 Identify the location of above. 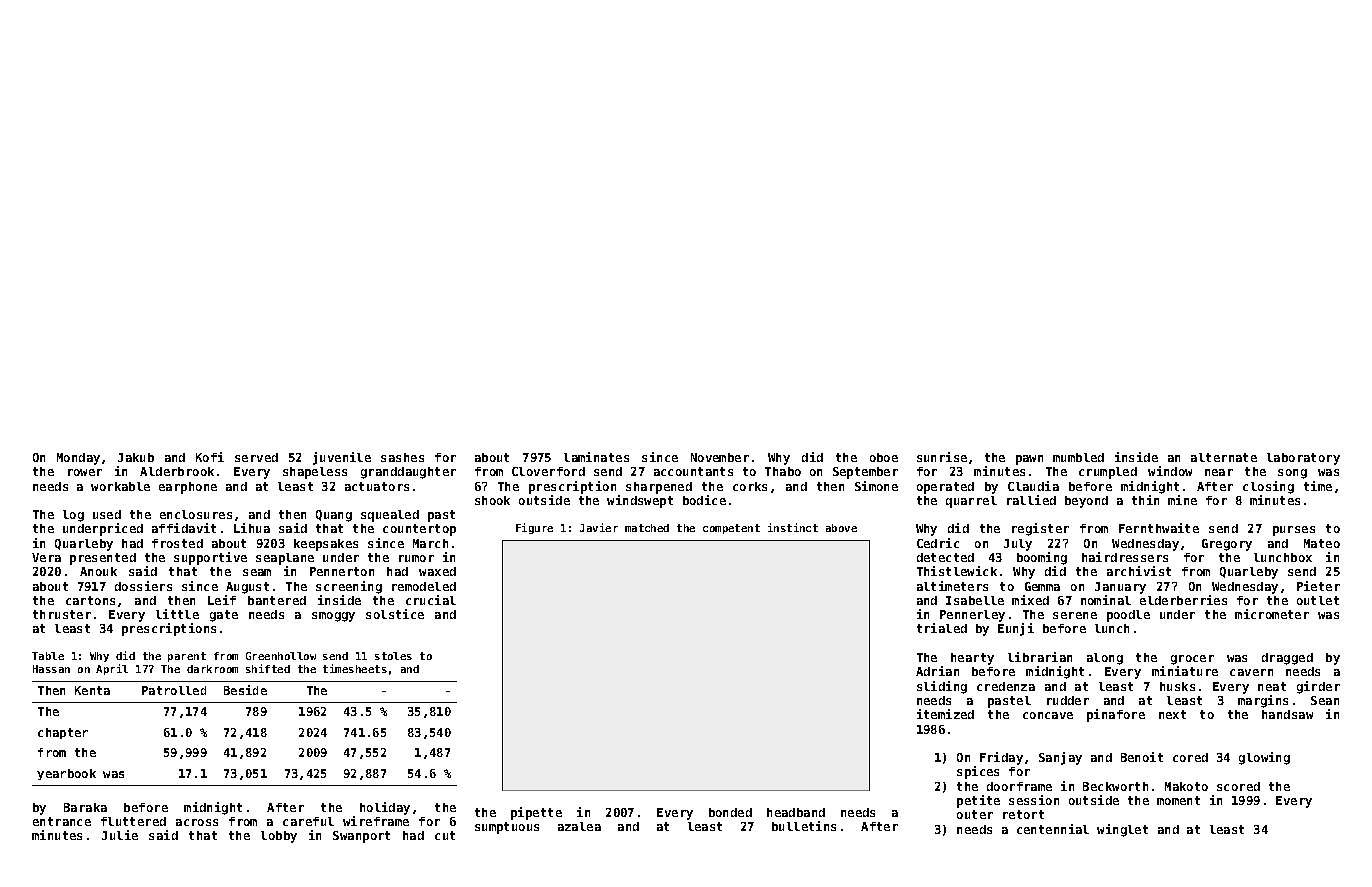
(841, 528).
